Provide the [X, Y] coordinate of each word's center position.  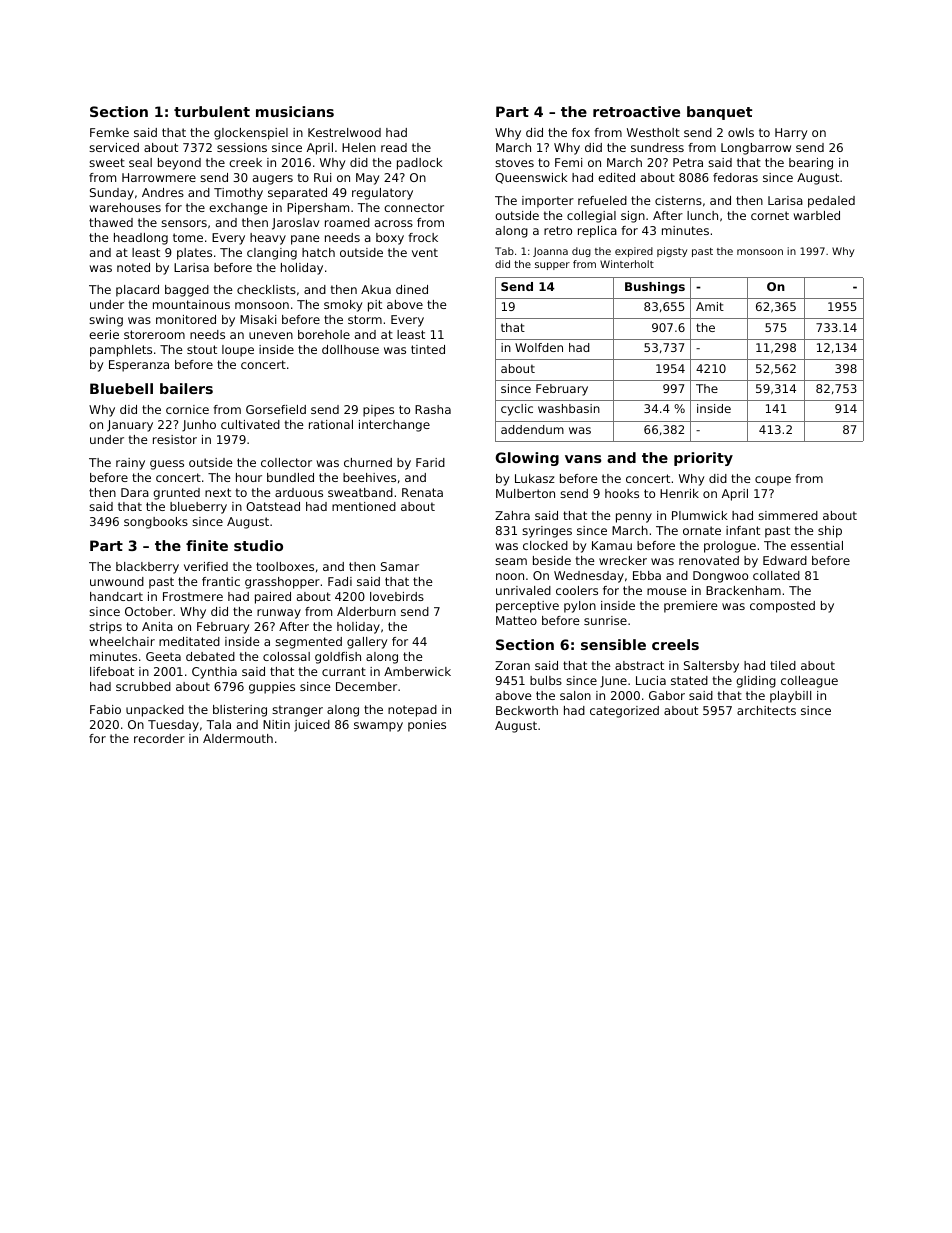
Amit [710, 306]
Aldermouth [238, 738]
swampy [378, 727]
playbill [790, 697]
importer [548, 202]
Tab [504, 251]
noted [133, 267]
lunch [702, 215]
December [366, 686]
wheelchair [122, 641]
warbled [816, 215]
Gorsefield [276, 409]
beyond [179, 164]
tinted [428, 349]
